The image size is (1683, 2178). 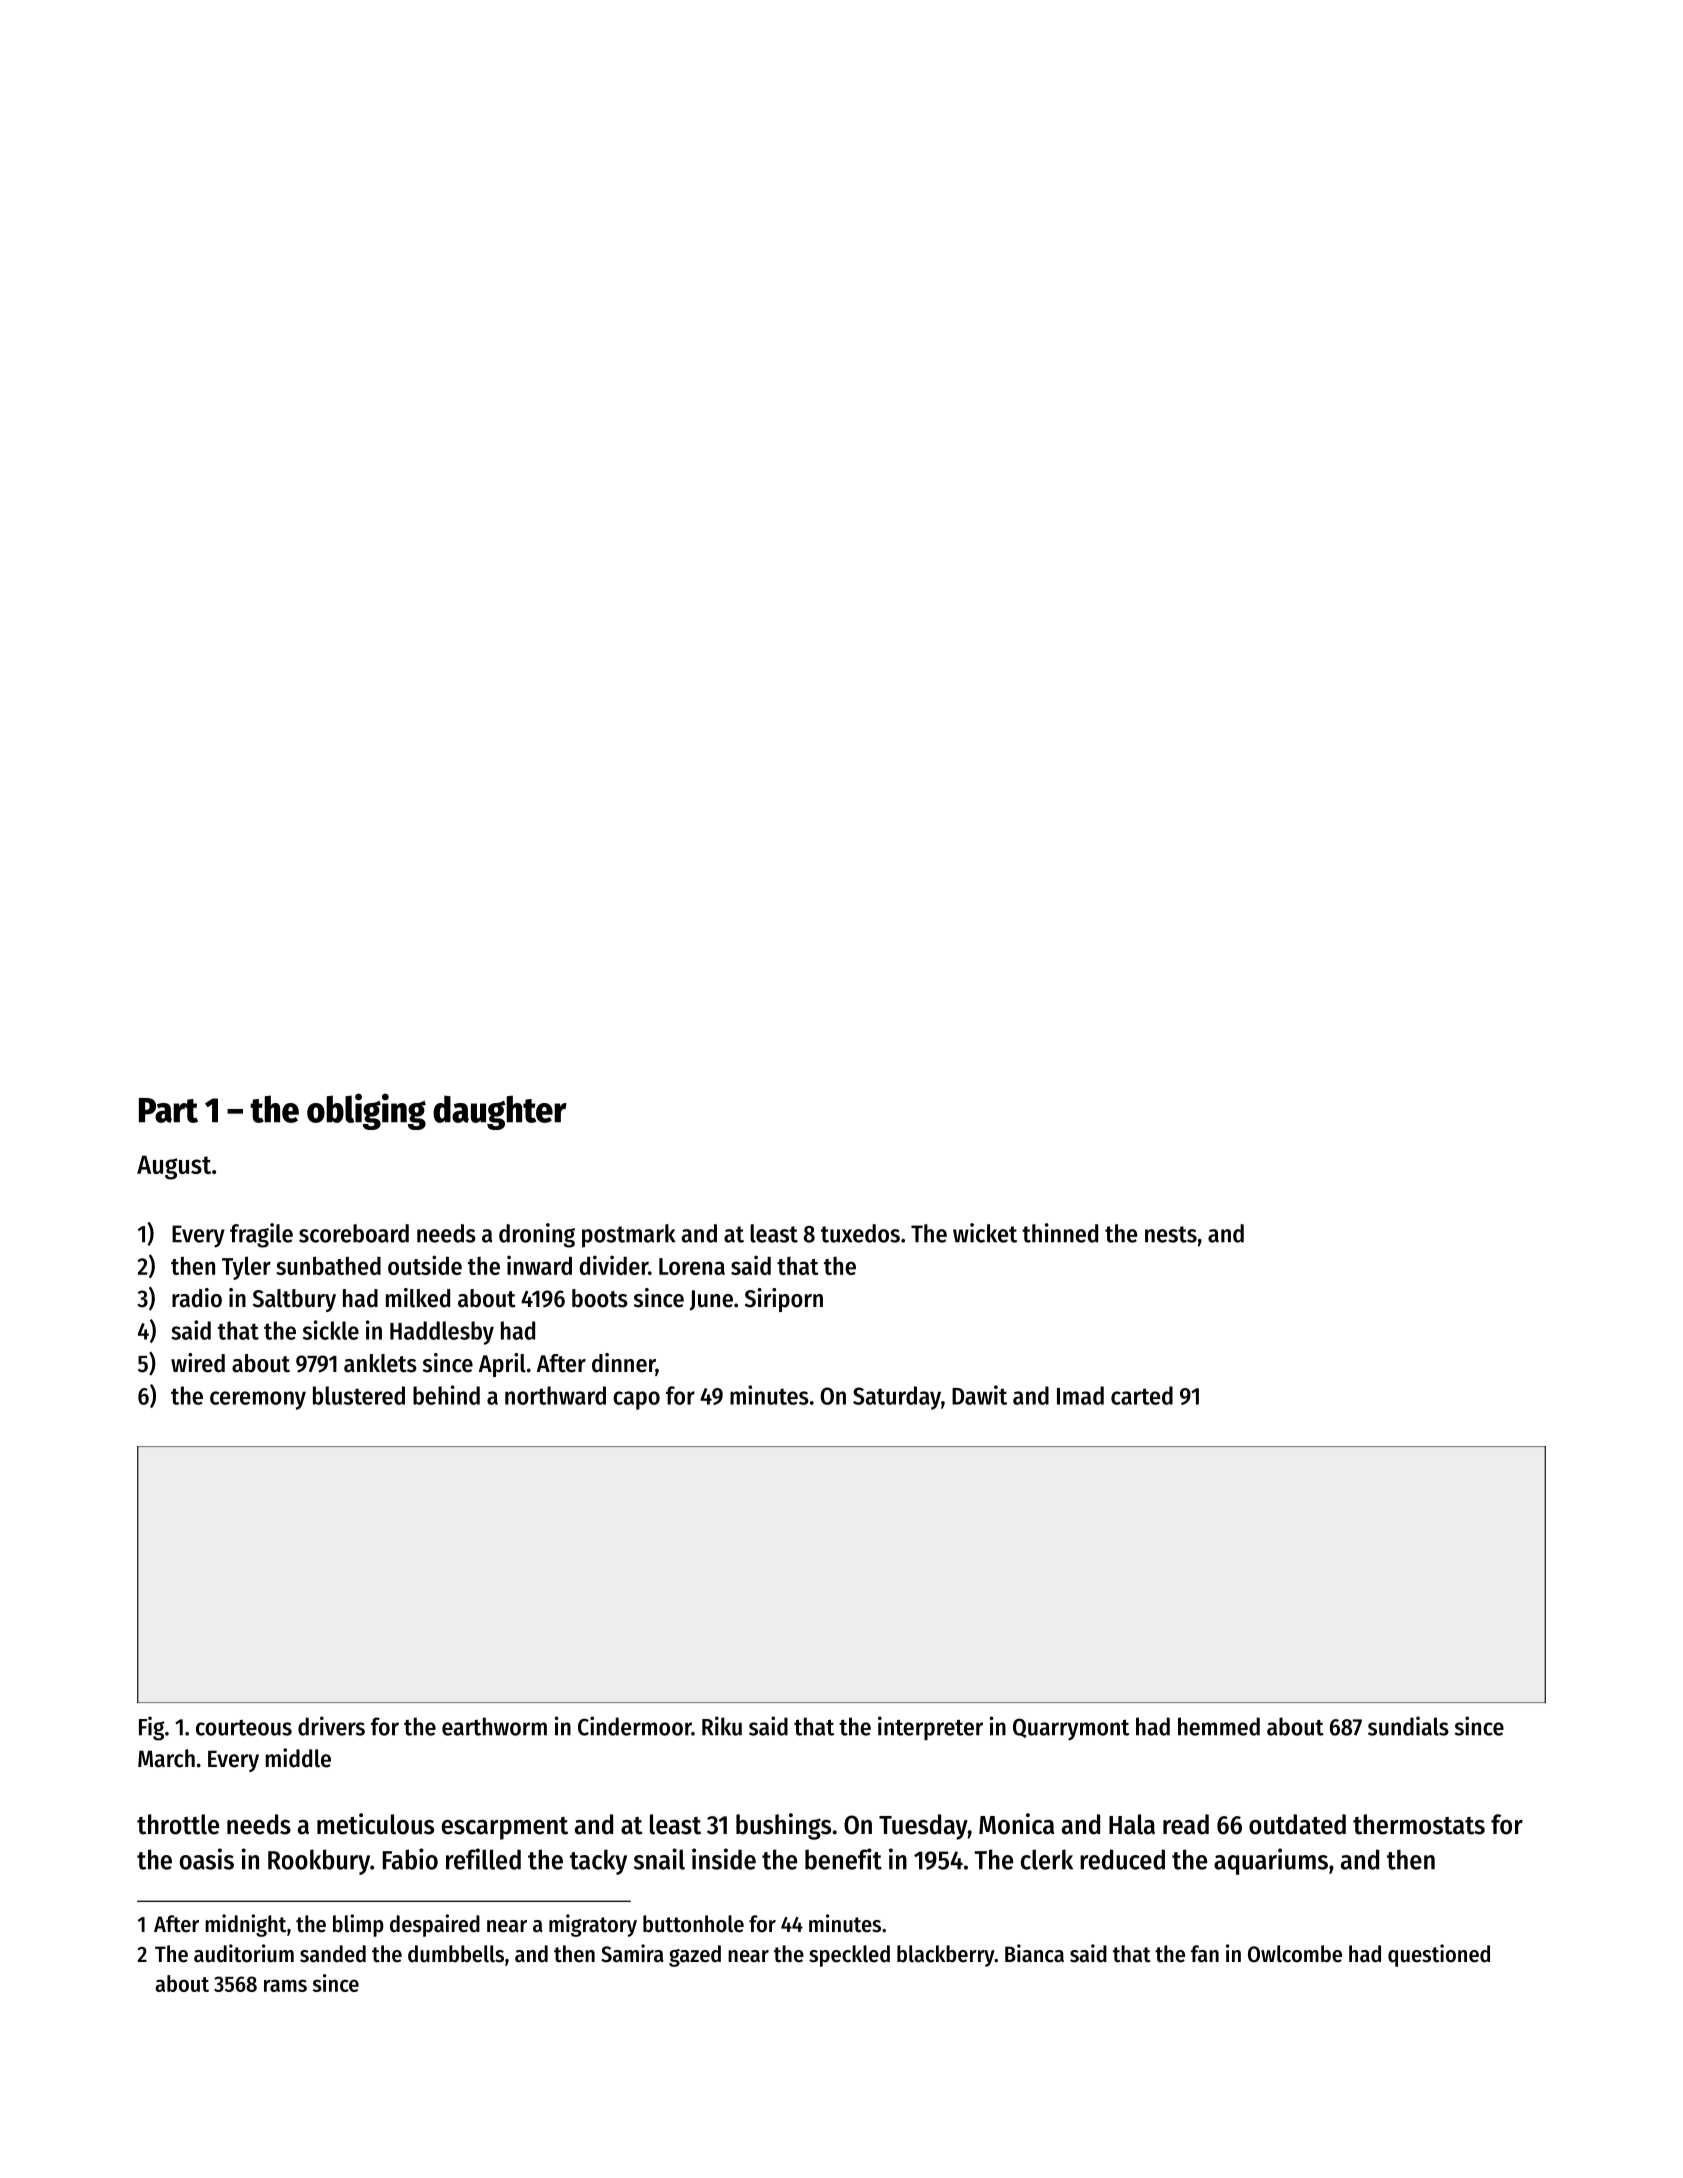 What do you see at coordinates (1142, 1395) in the image?
I see `carted` at bounding box center [1142, 1395].
